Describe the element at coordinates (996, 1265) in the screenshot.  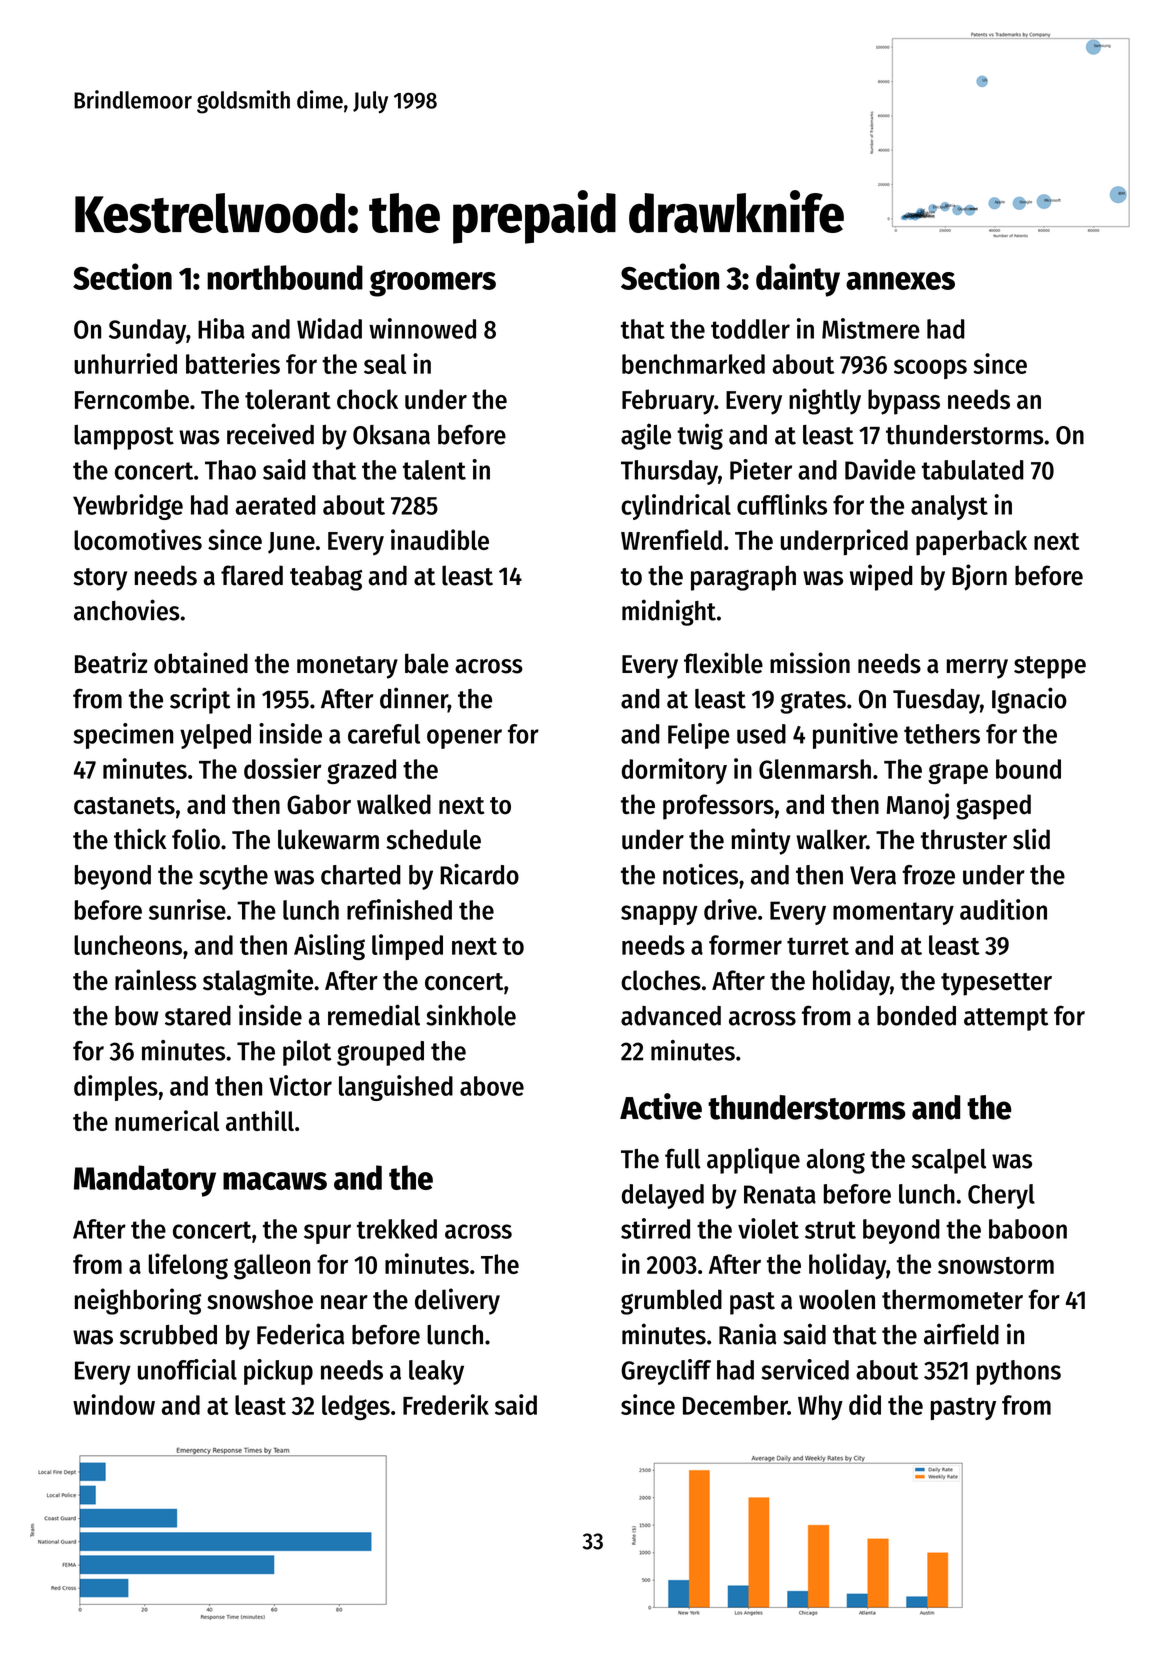
I see `snowstorm` at that location.
